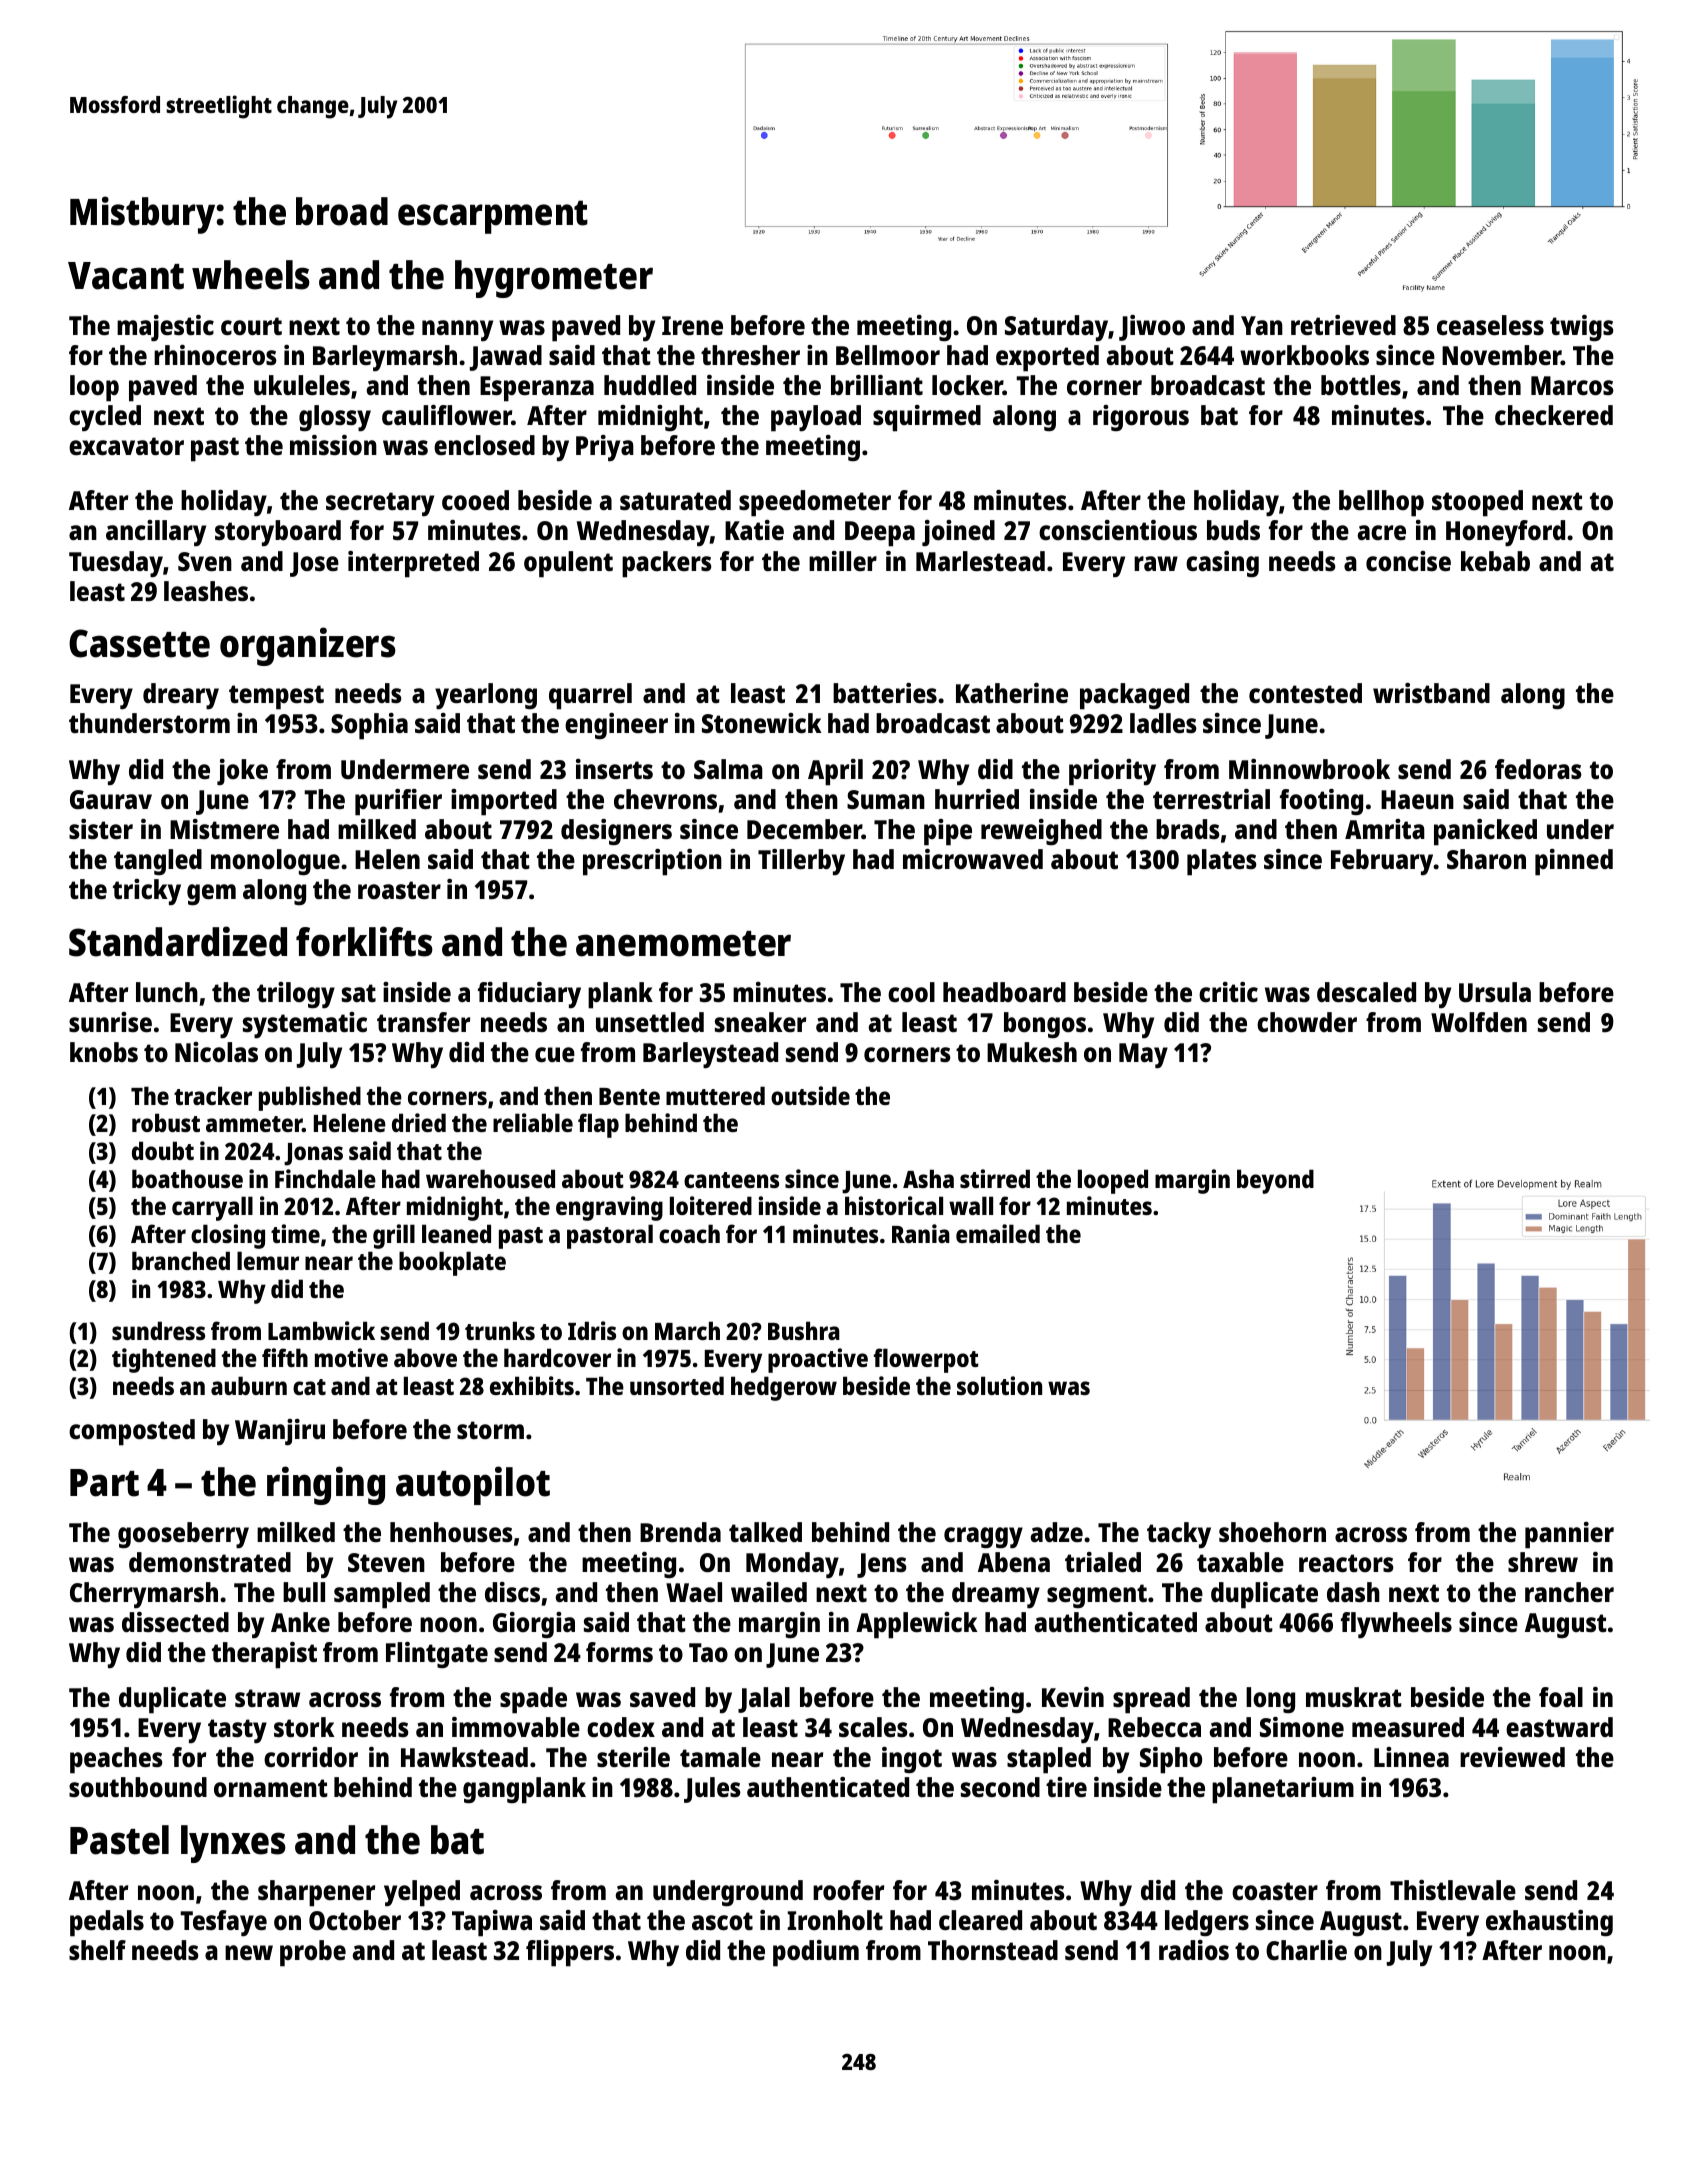  What do you see at coordinates (592, 1330) in the image?
I see `Idris` at bounding box center [592, 1330].
